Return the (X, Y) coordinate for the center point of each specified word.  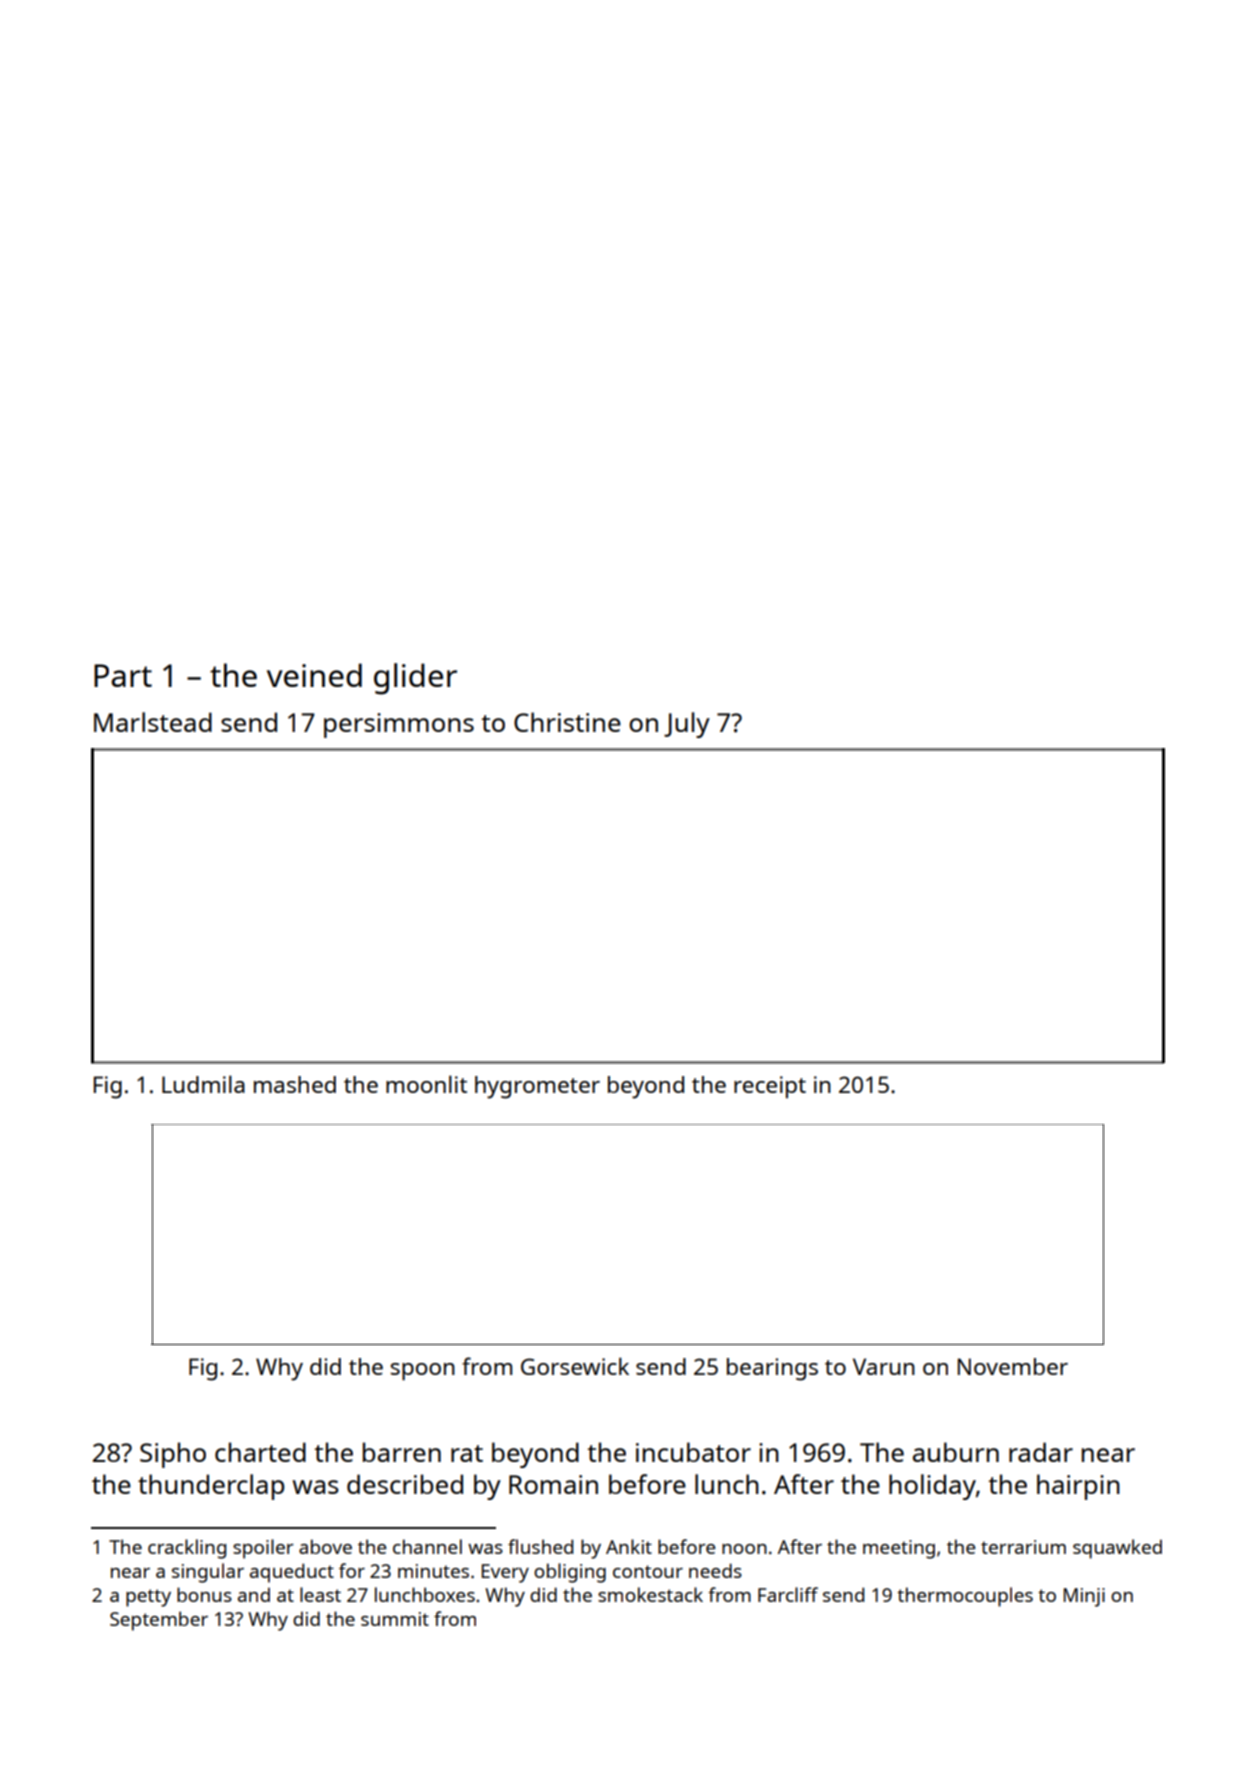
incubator (693, 1452)
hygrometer (537, 1087)
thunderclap (211, 1487)
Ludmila (203, 1084)
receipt (770, 1087)
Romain (553, 1484)
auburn (956, 1452)
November (1013, 1366)
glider (415, 679)
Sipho (173, 1455)
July (687, 725)
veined (314, 675)
